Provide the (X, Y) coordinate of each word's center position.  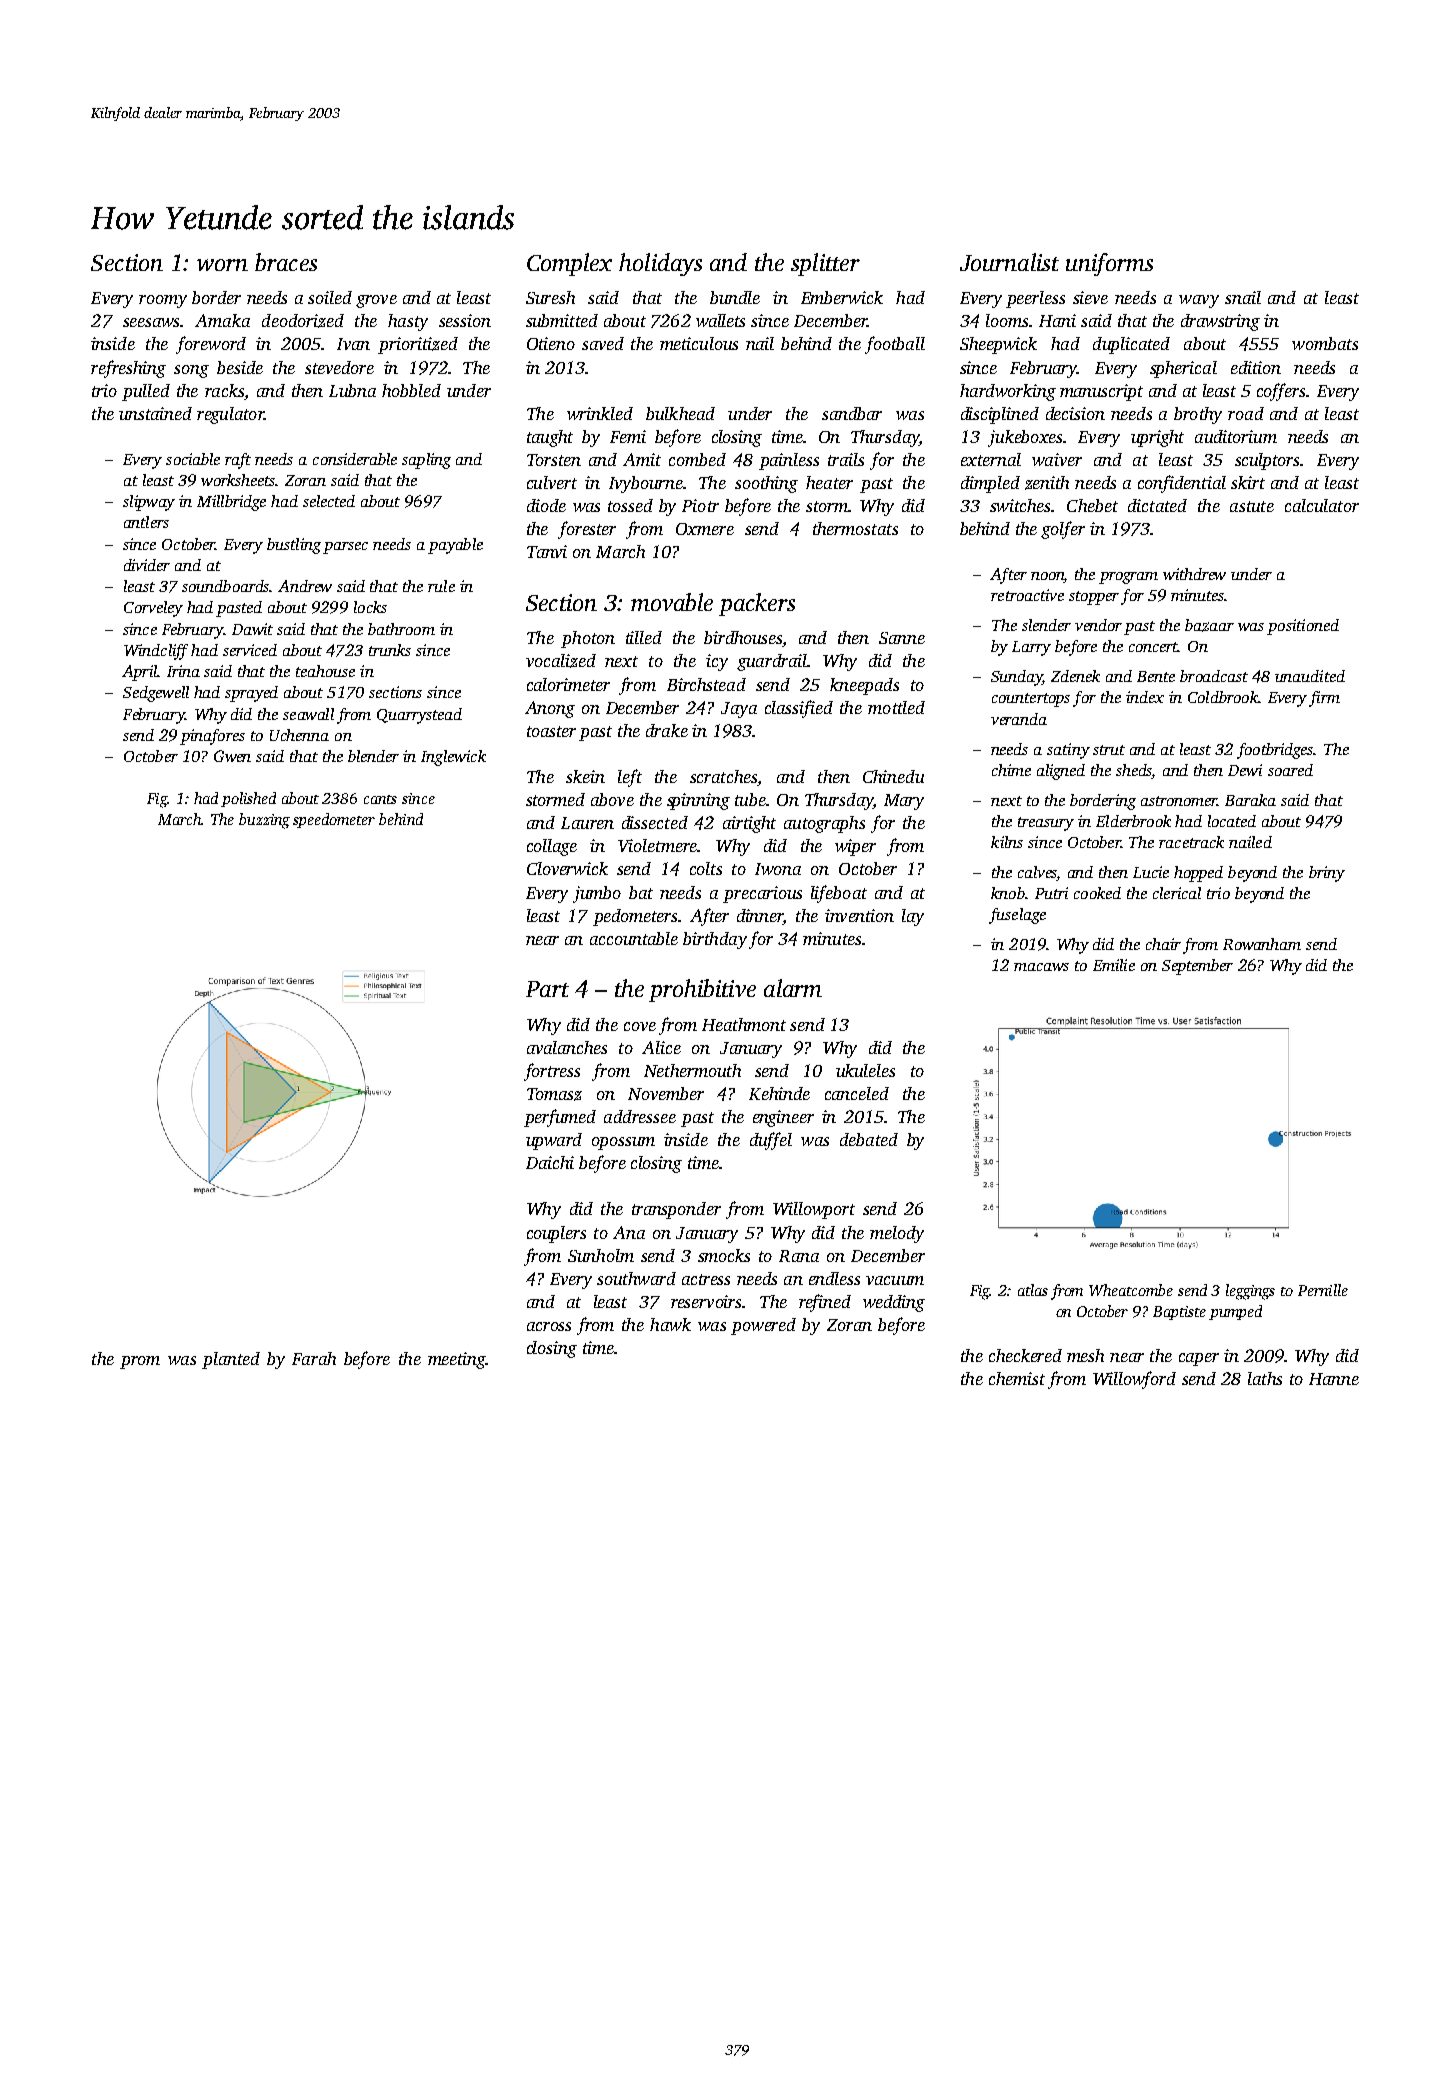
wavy (1199, 301)
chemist (1017, 1378)
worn (222, 265)
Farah (314, 1358)
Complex (569, 264)
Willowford (1134, 1380)
